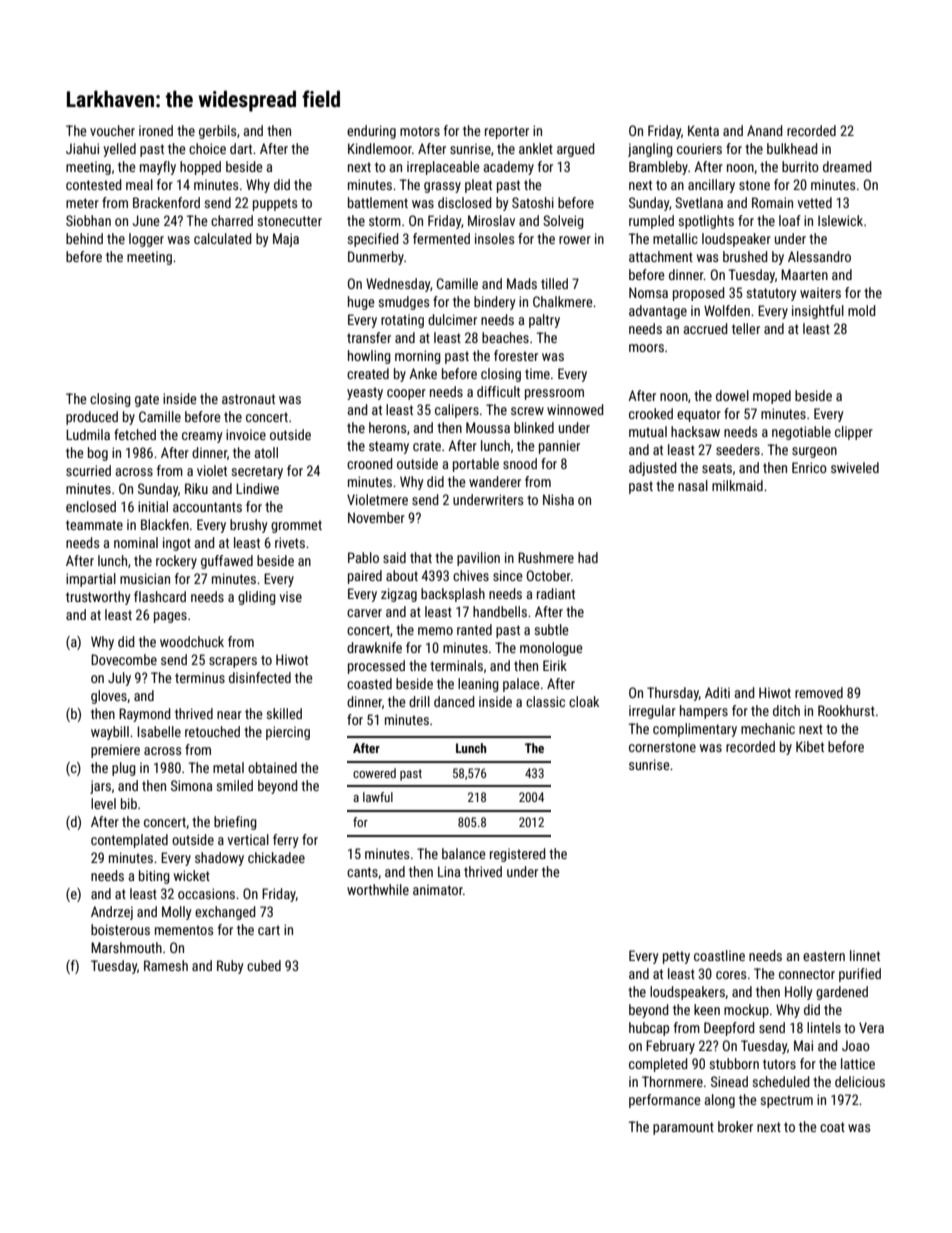 Image resolution: width=952 pixels, height=1233 pixels. Describe the element at coordinates (695, 730) in the document. I see `complimentary` at that location.
